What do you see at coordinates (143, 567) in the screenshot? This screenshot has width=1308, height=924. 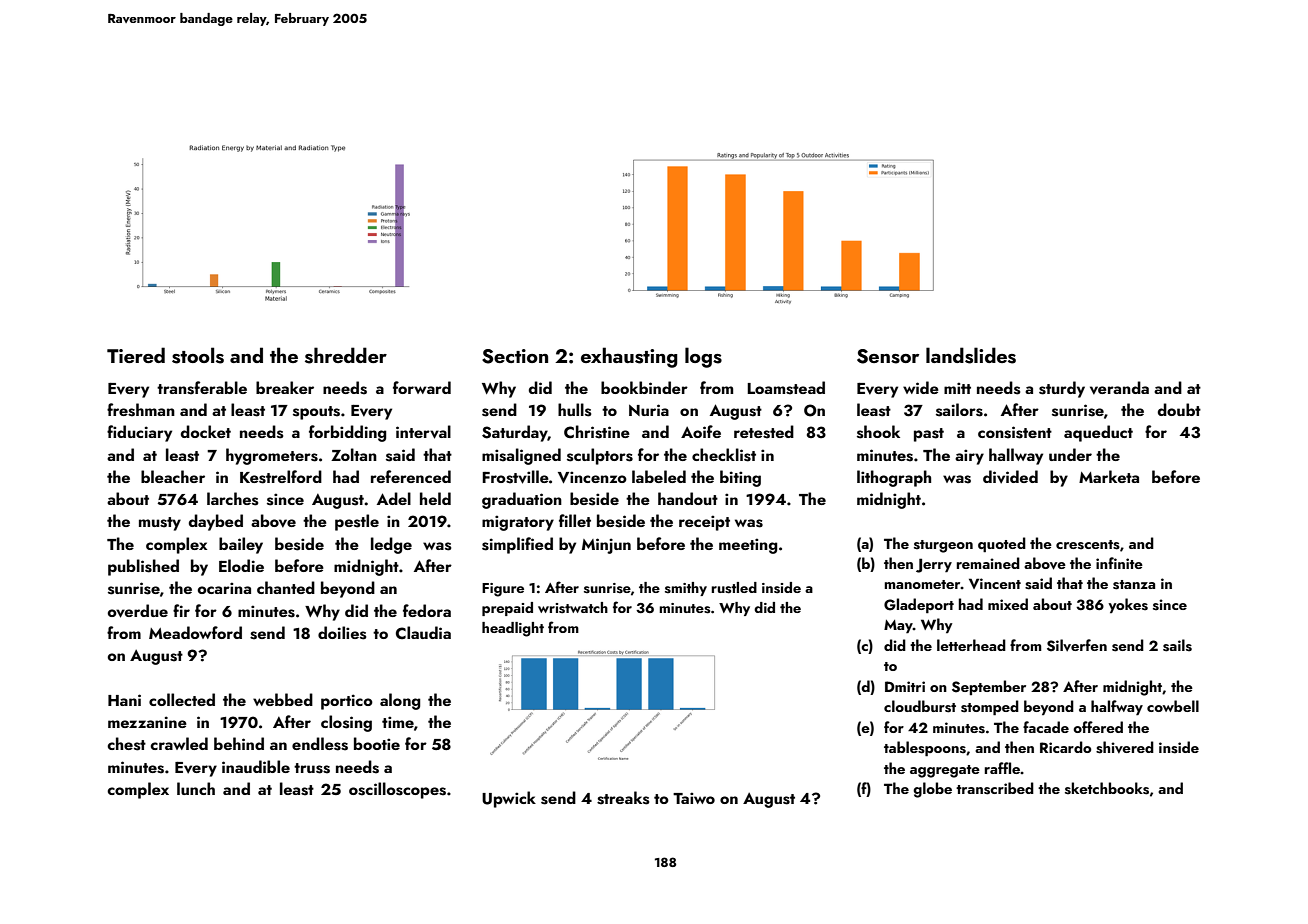 I see `published` at bounding box center [143, 567].
